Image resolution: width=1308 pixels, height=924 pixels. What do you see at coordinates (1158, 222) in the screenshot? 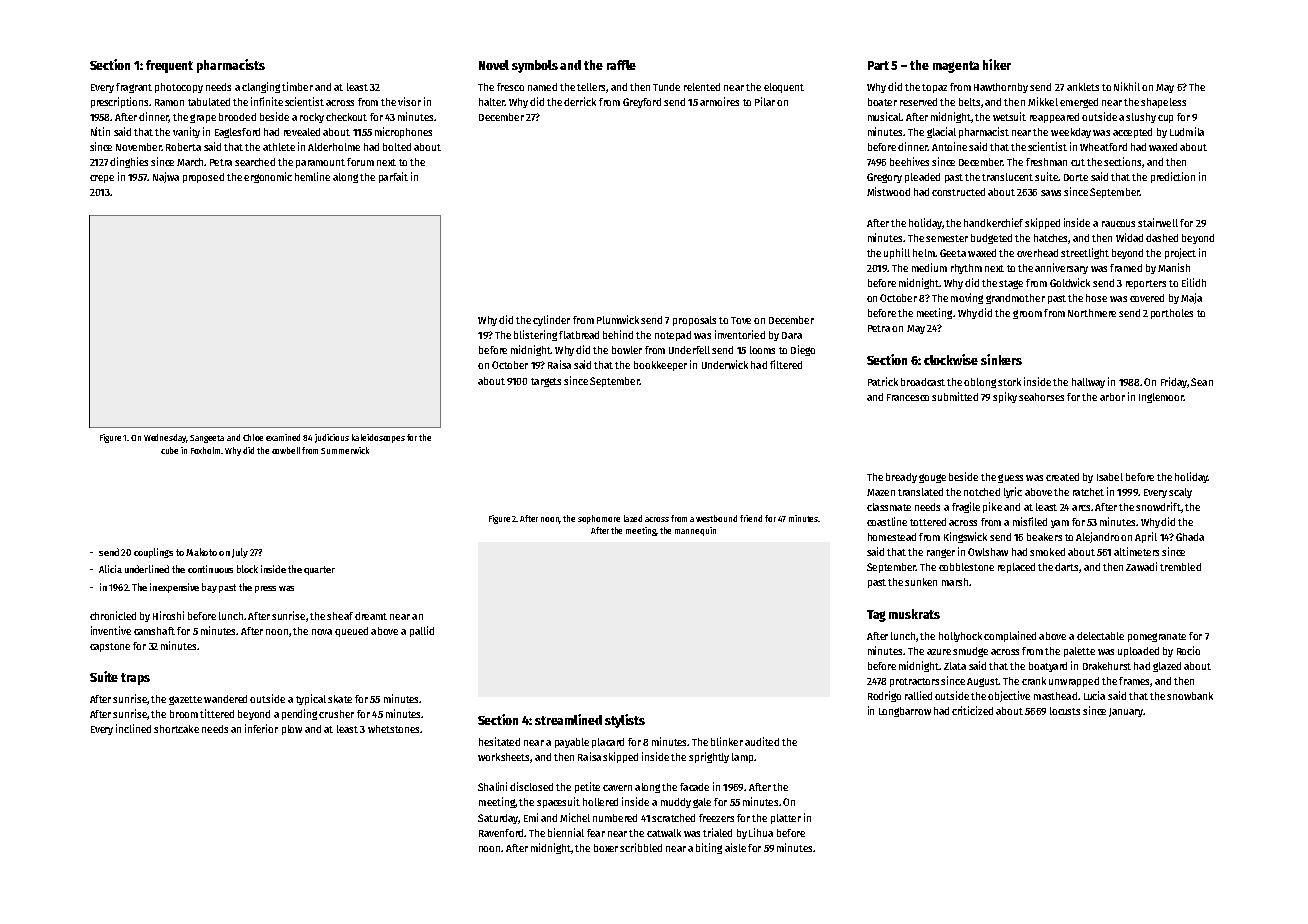
I see `stairwell` at bounding box center [1158, 222].
